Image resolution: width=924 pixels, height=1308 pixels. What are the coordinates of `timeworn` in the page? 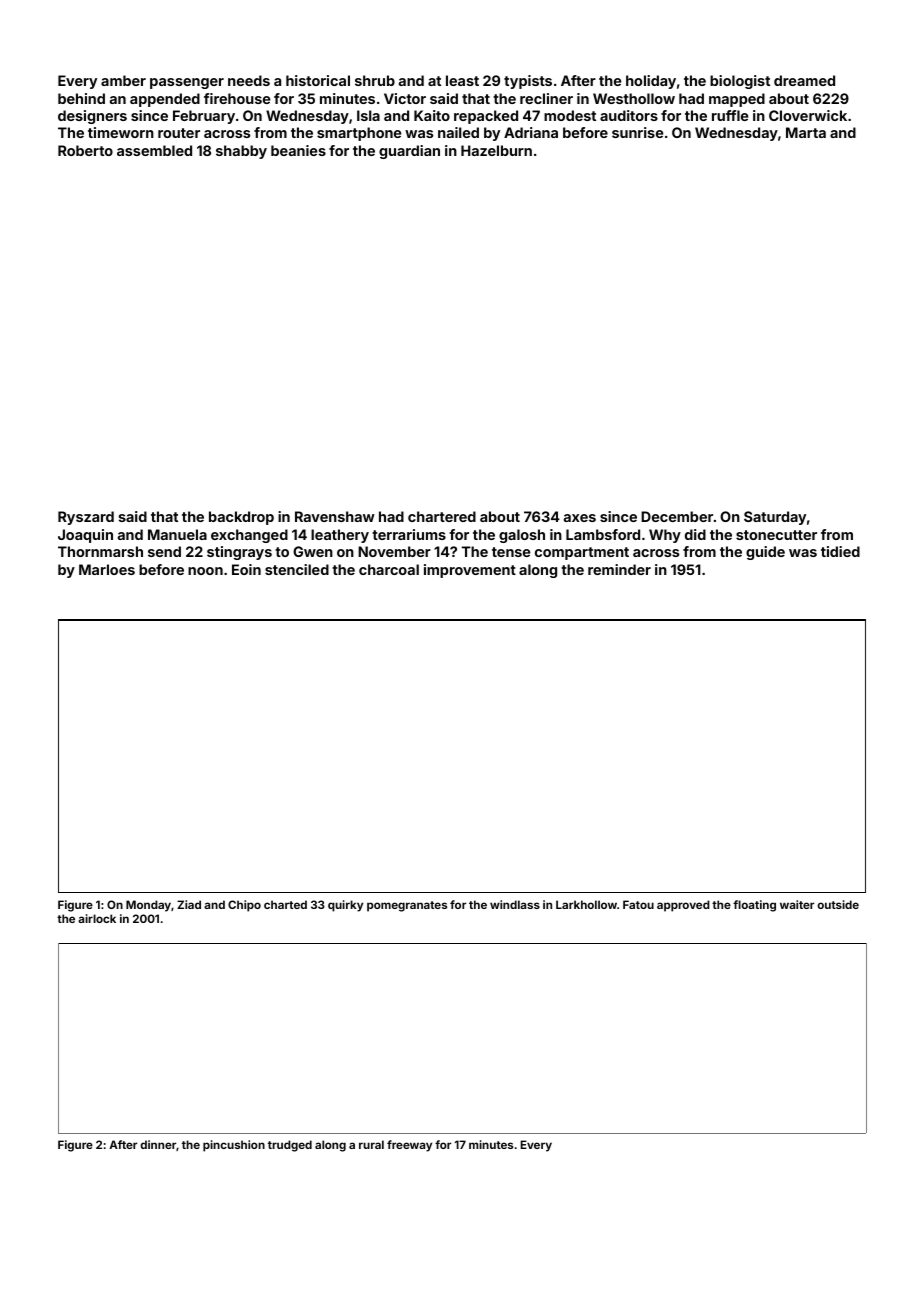 It's located at (121, 132).
